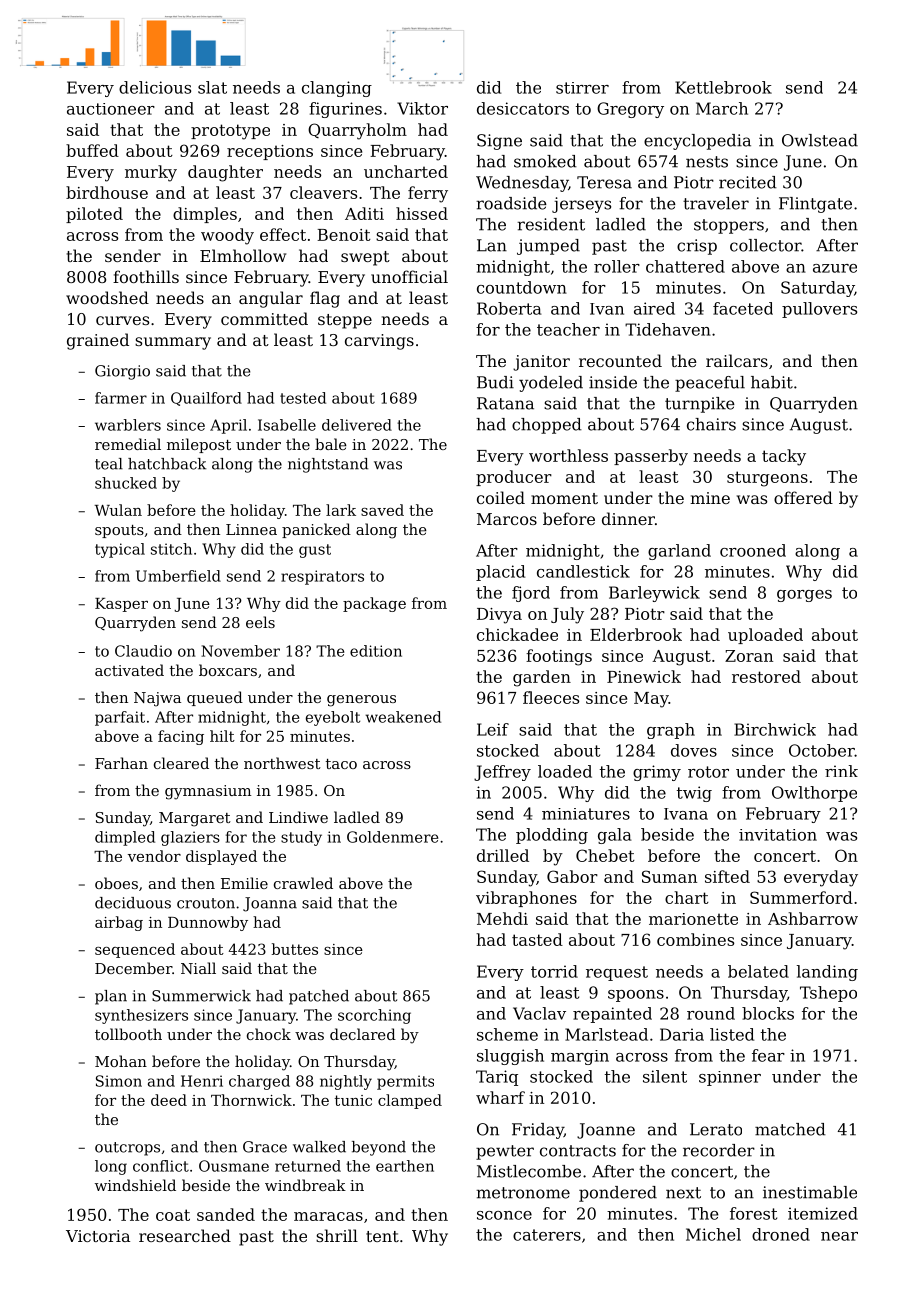 The image size is (924, 1308). I want to click on placid, so click(500, 573).
